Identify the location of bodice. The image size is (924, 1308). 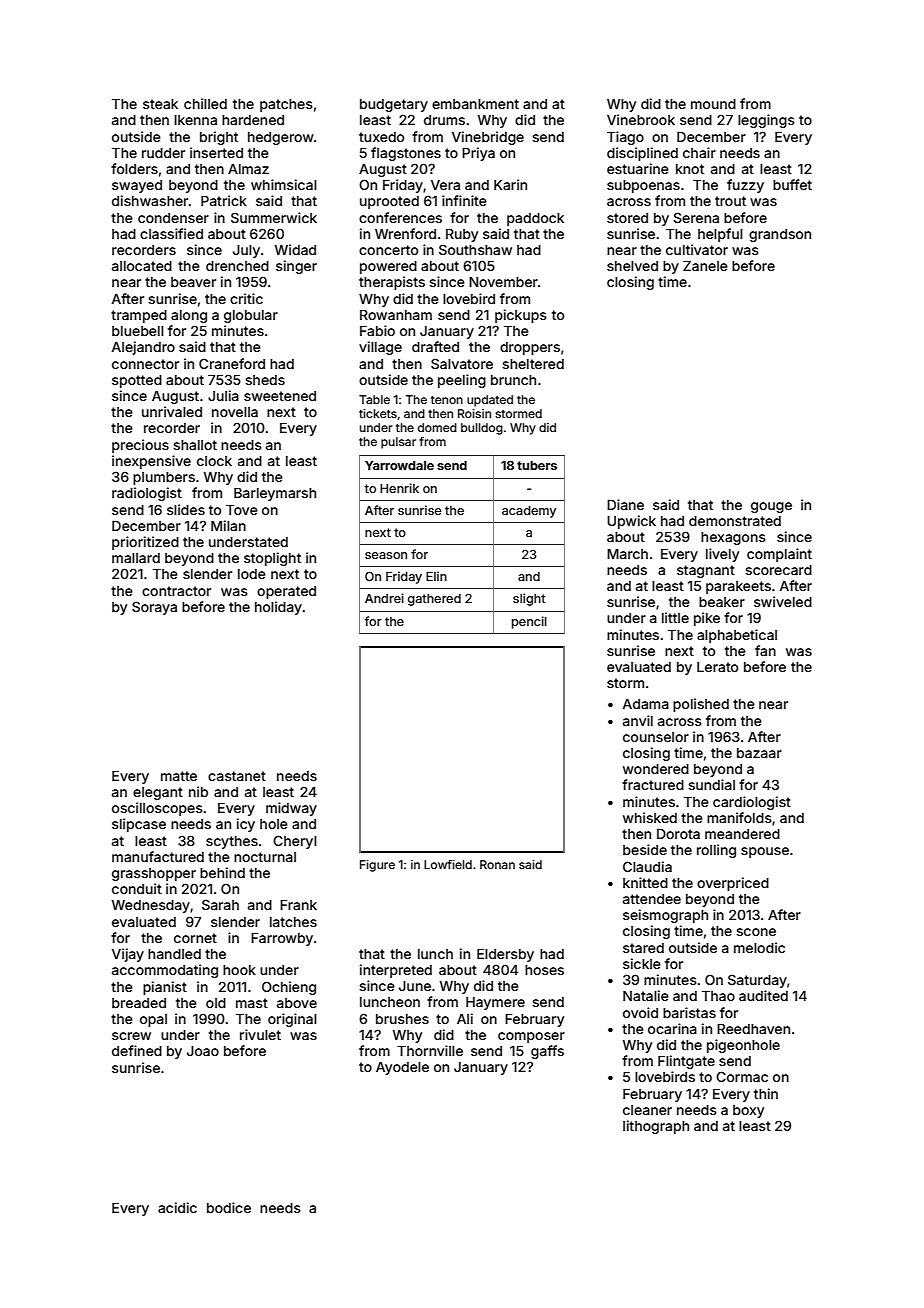
(229, 1207).
